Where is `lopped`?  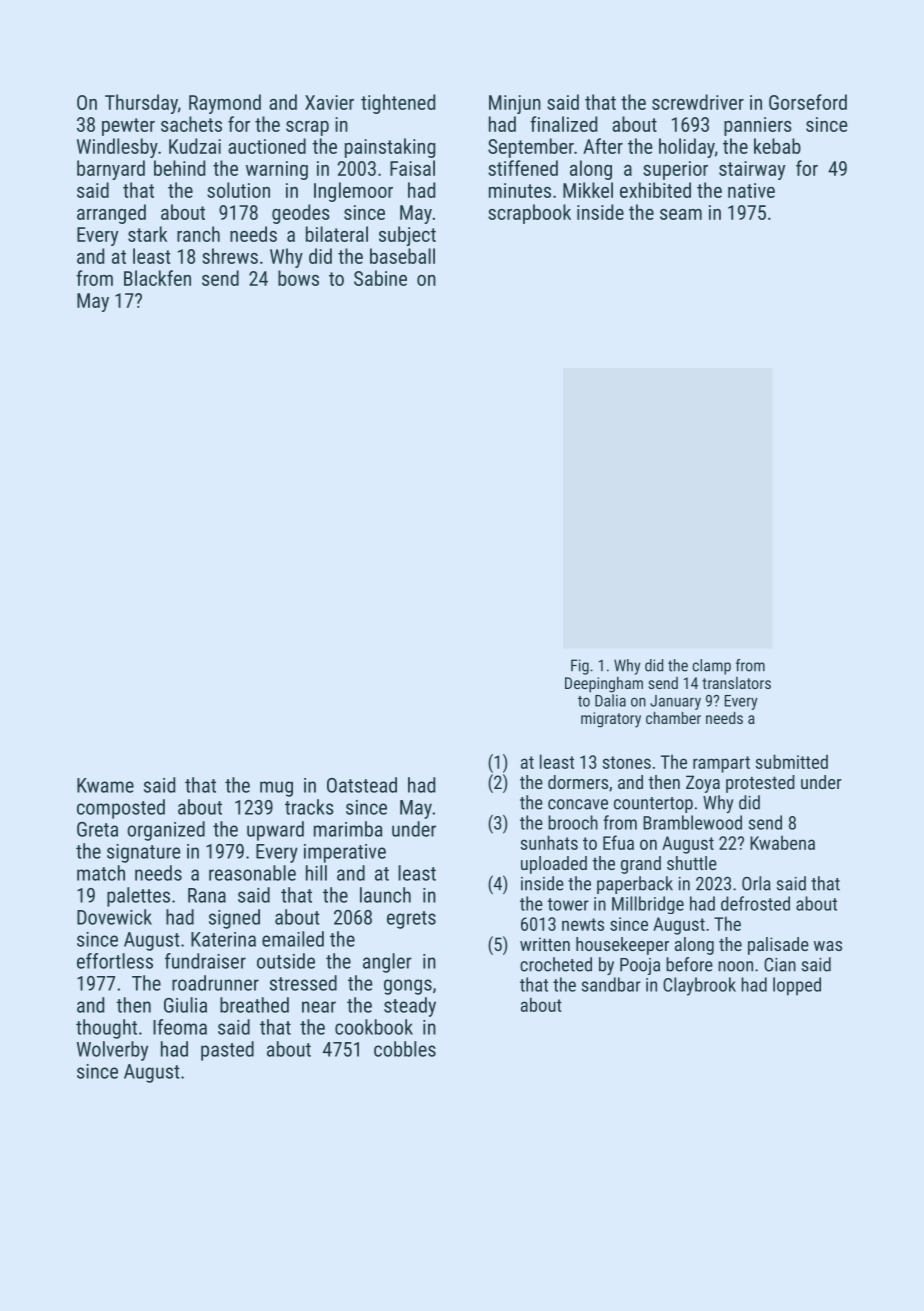
lopped is located at coordinates (797, 986).
